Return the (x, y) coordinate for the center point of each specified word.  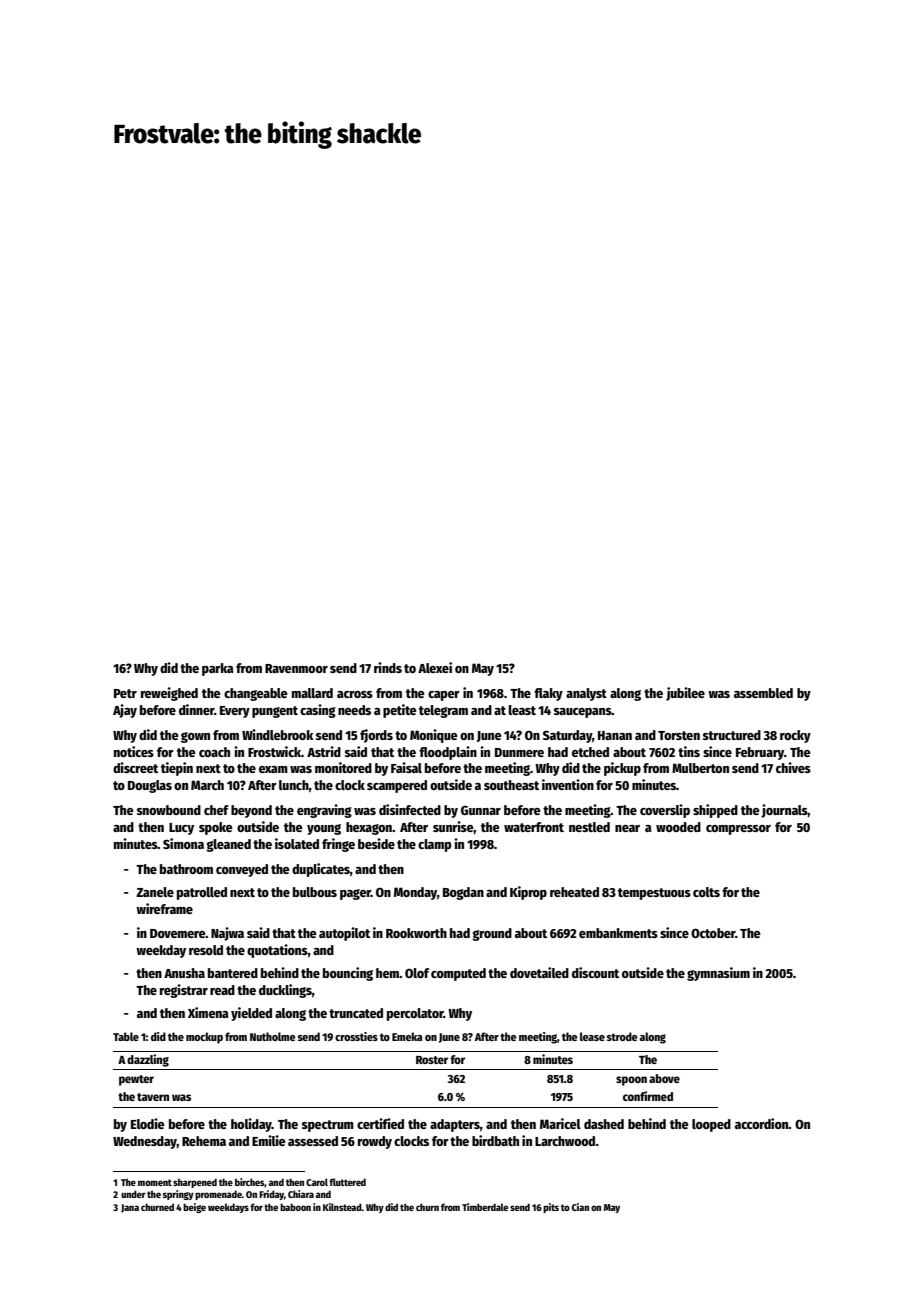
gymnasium (718, 974)
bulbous (315, 892)
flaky (548, 694)
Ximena (208, 1012)
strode (622, 1036)
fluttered (347, 1182)
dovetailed (539, 972)
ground (492, 934)
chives (793, 767)
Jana (130, 1208)
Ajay (125, 711)
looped (711, 1125)
